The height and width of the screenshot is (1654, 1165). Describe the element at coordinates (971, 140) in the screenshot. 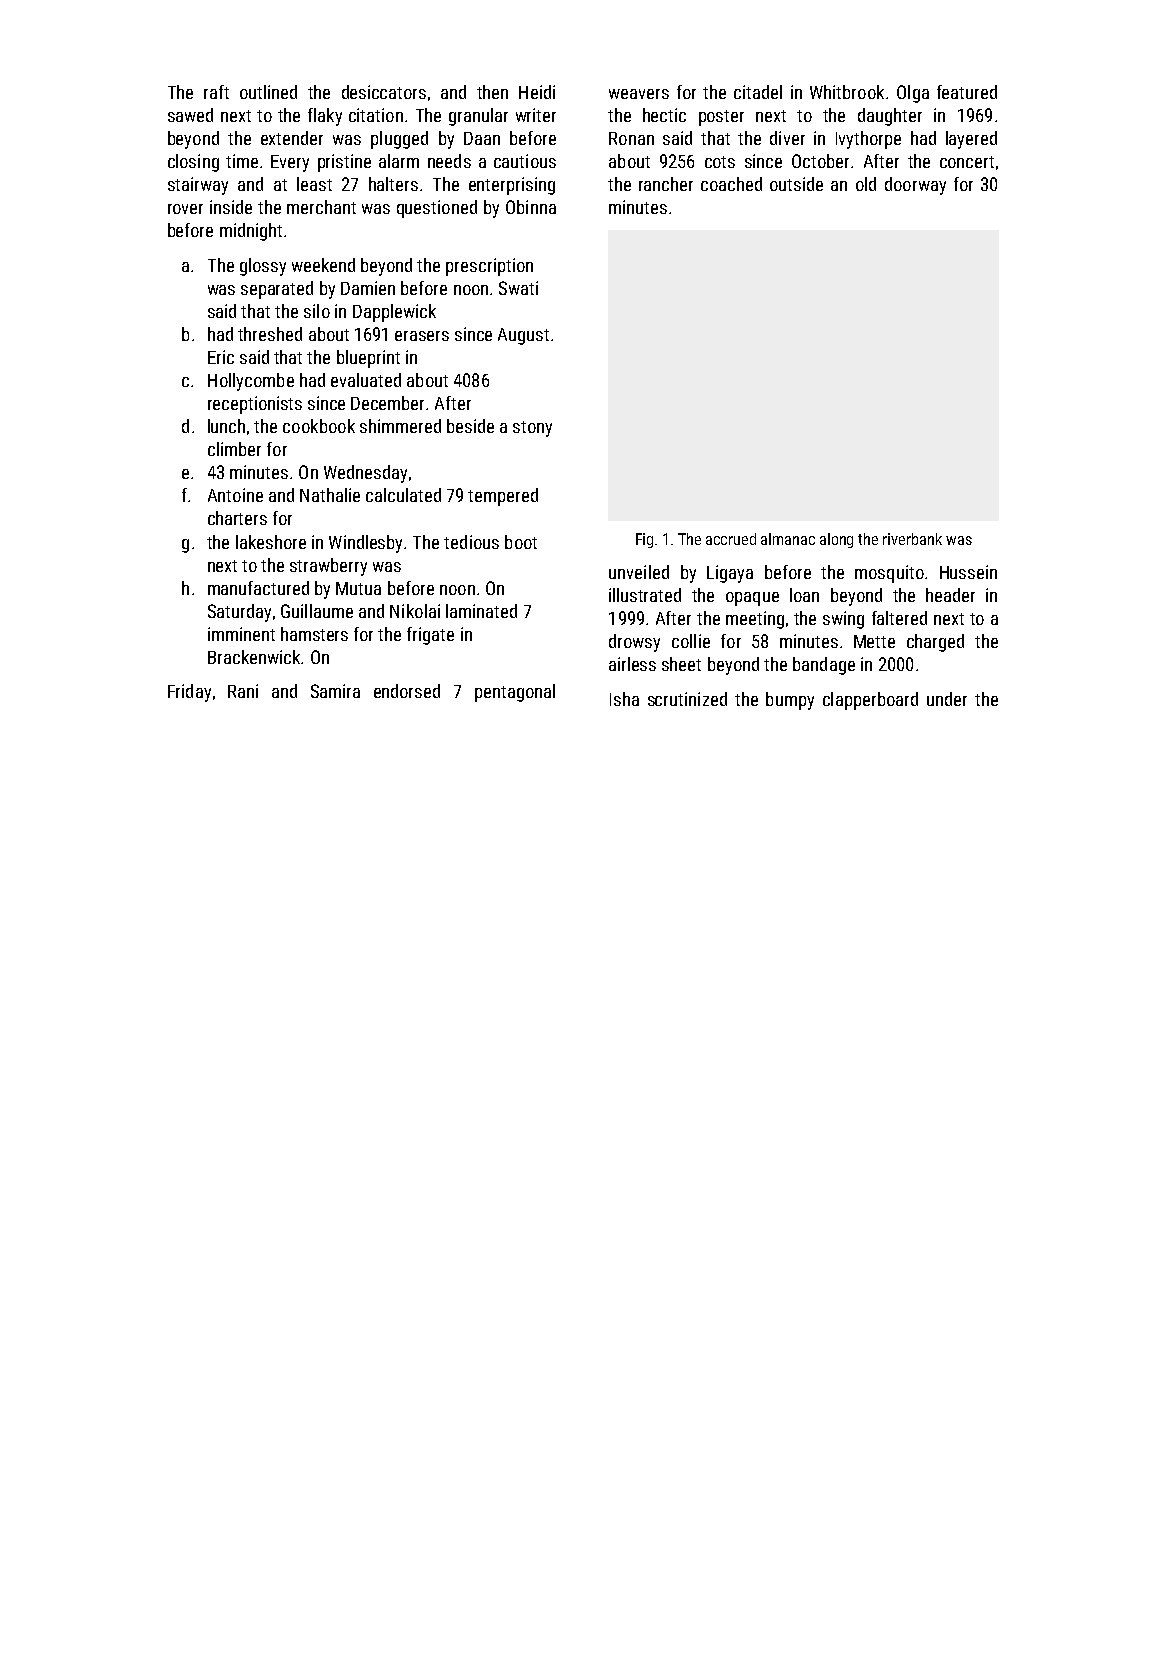

I see `layered` at that location.
